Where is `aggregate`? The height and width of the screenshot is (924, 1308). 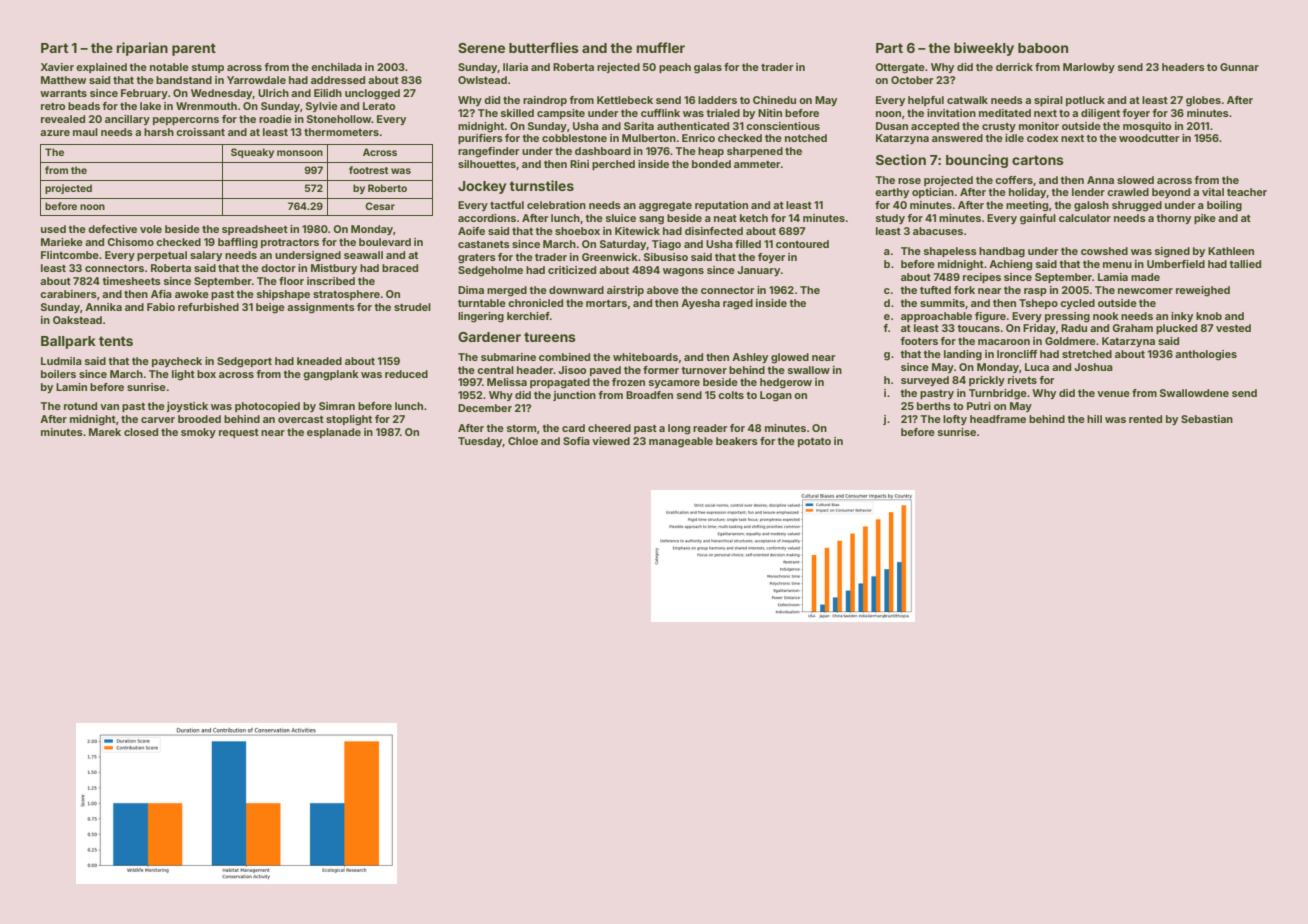 aggregate is located at coordinates (665, 207).
